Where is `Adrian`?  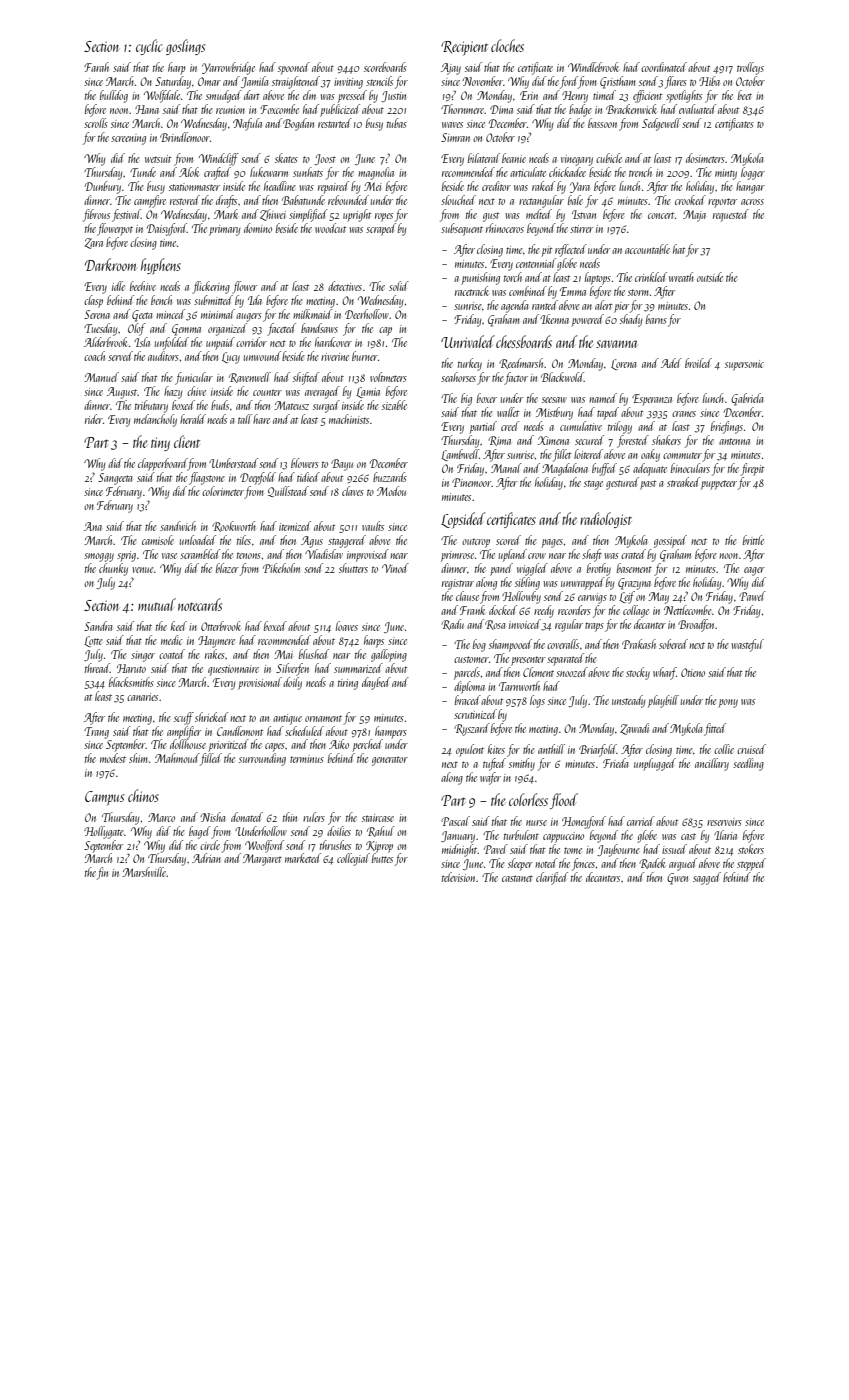
Adrian is located at coordinates (206, 858).
